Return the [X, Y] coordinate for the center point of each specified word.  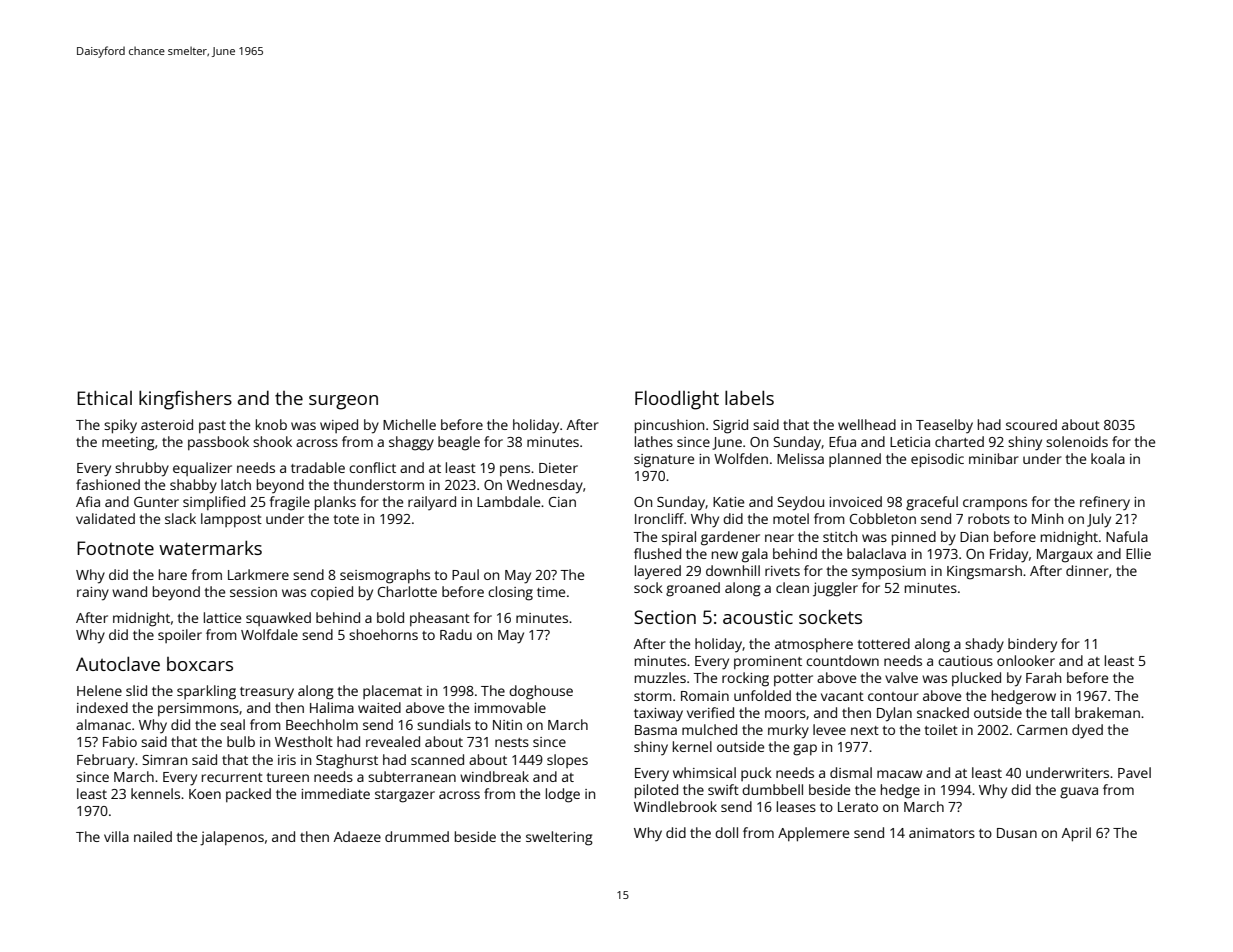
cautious [965, 661]
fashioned [108, 484]
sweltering [559, 838]
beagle [459, 443]
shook [272, 441]
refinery [1105, 503]
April [1076, 834]
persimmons [198, 709]
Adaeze [357, 836]
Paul [465, 574]
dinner [1087, 570]
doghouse [541, 692]
